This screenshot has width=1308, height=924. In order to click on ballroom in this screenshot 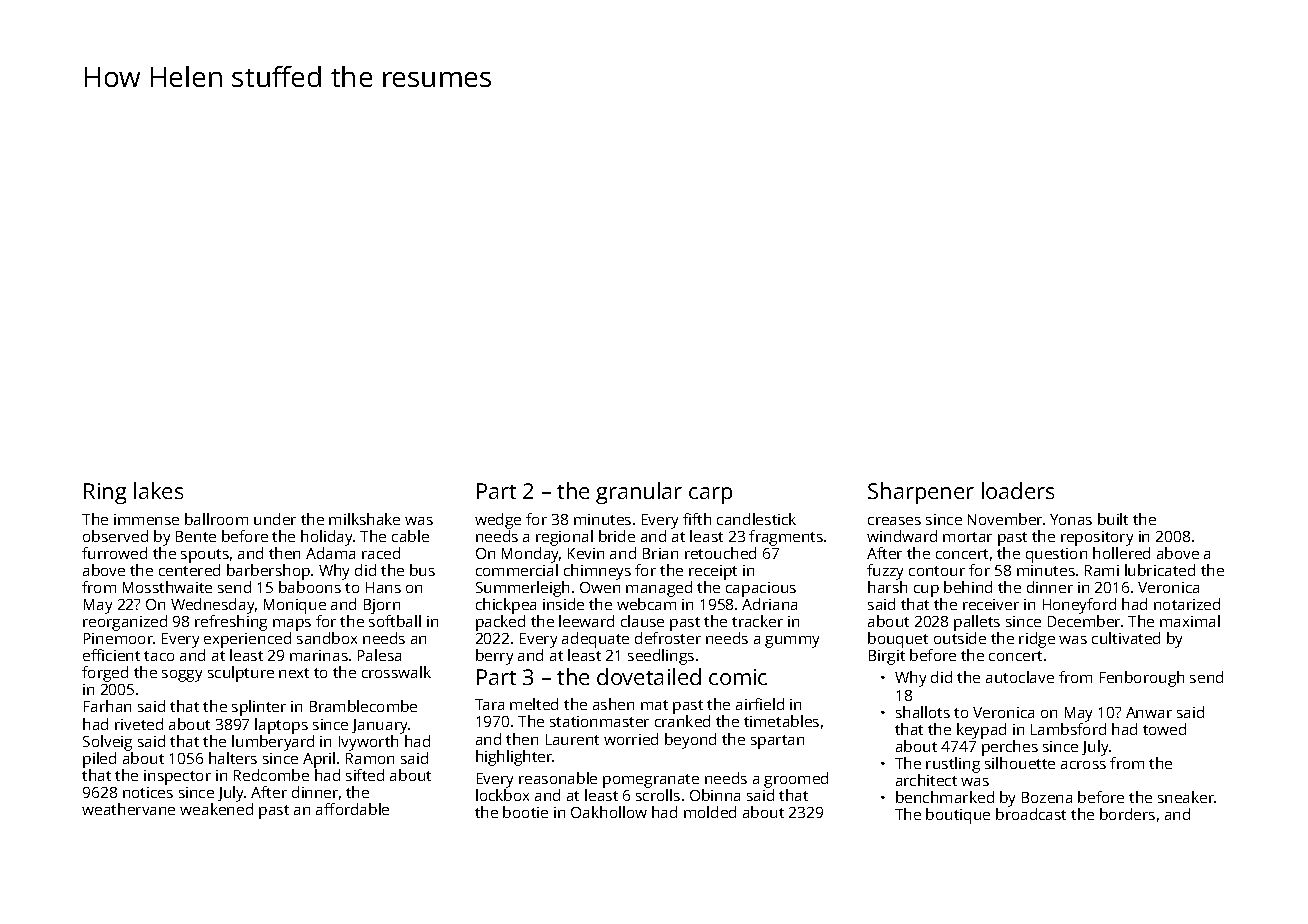, I will do `click(216, 519)`.
